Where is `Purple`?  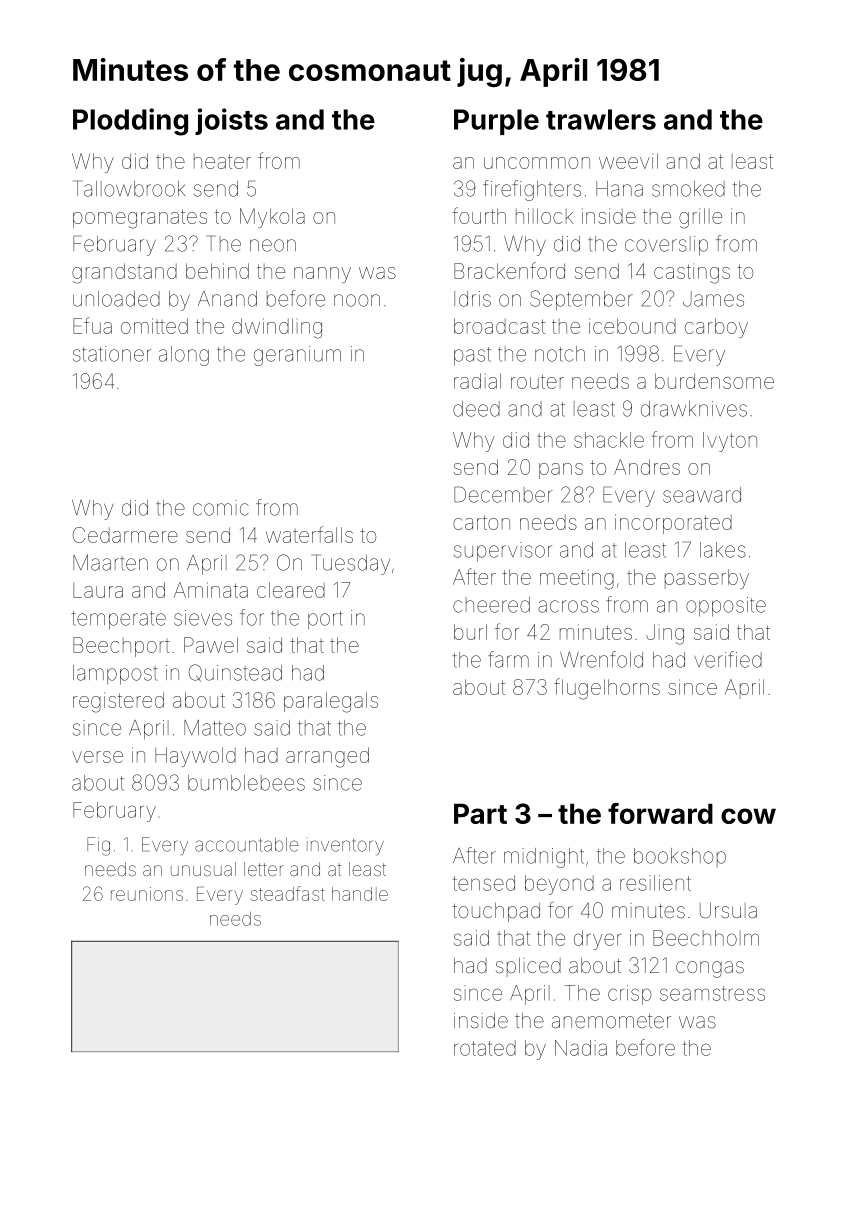 Purple is located at coordinates (496, 122).
